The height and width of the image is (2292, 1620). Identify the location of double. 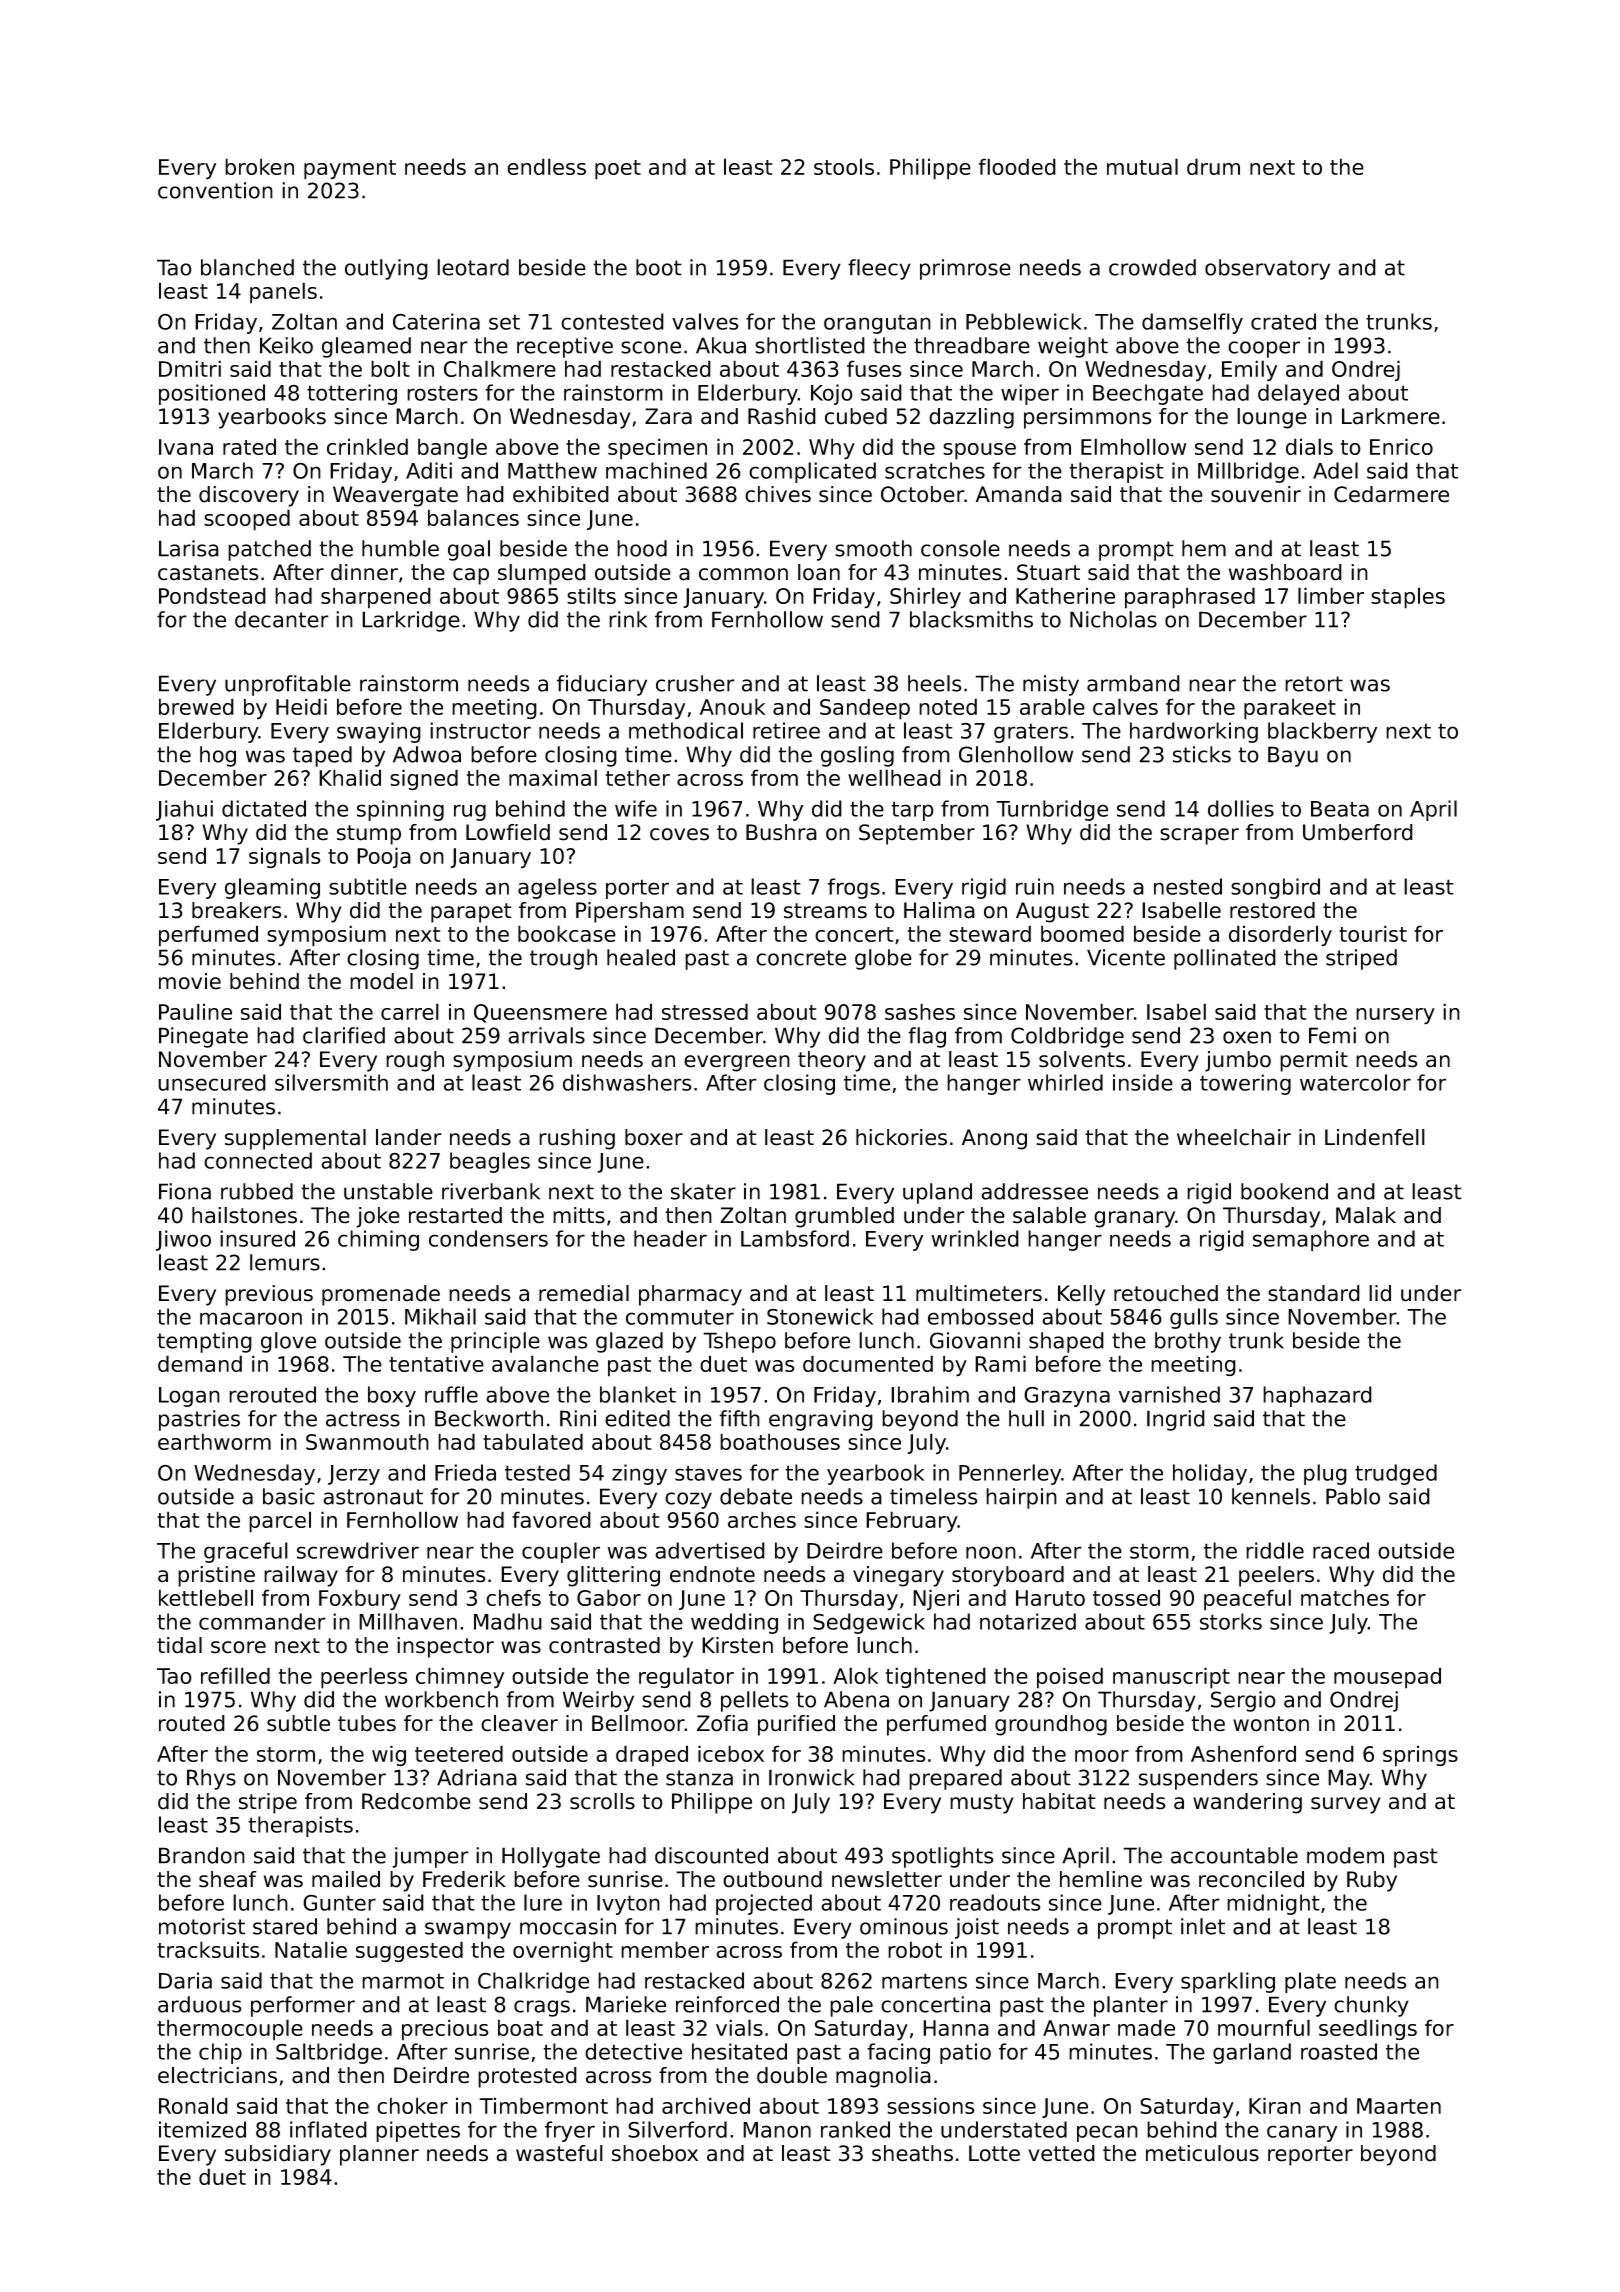
(792, 2075).
